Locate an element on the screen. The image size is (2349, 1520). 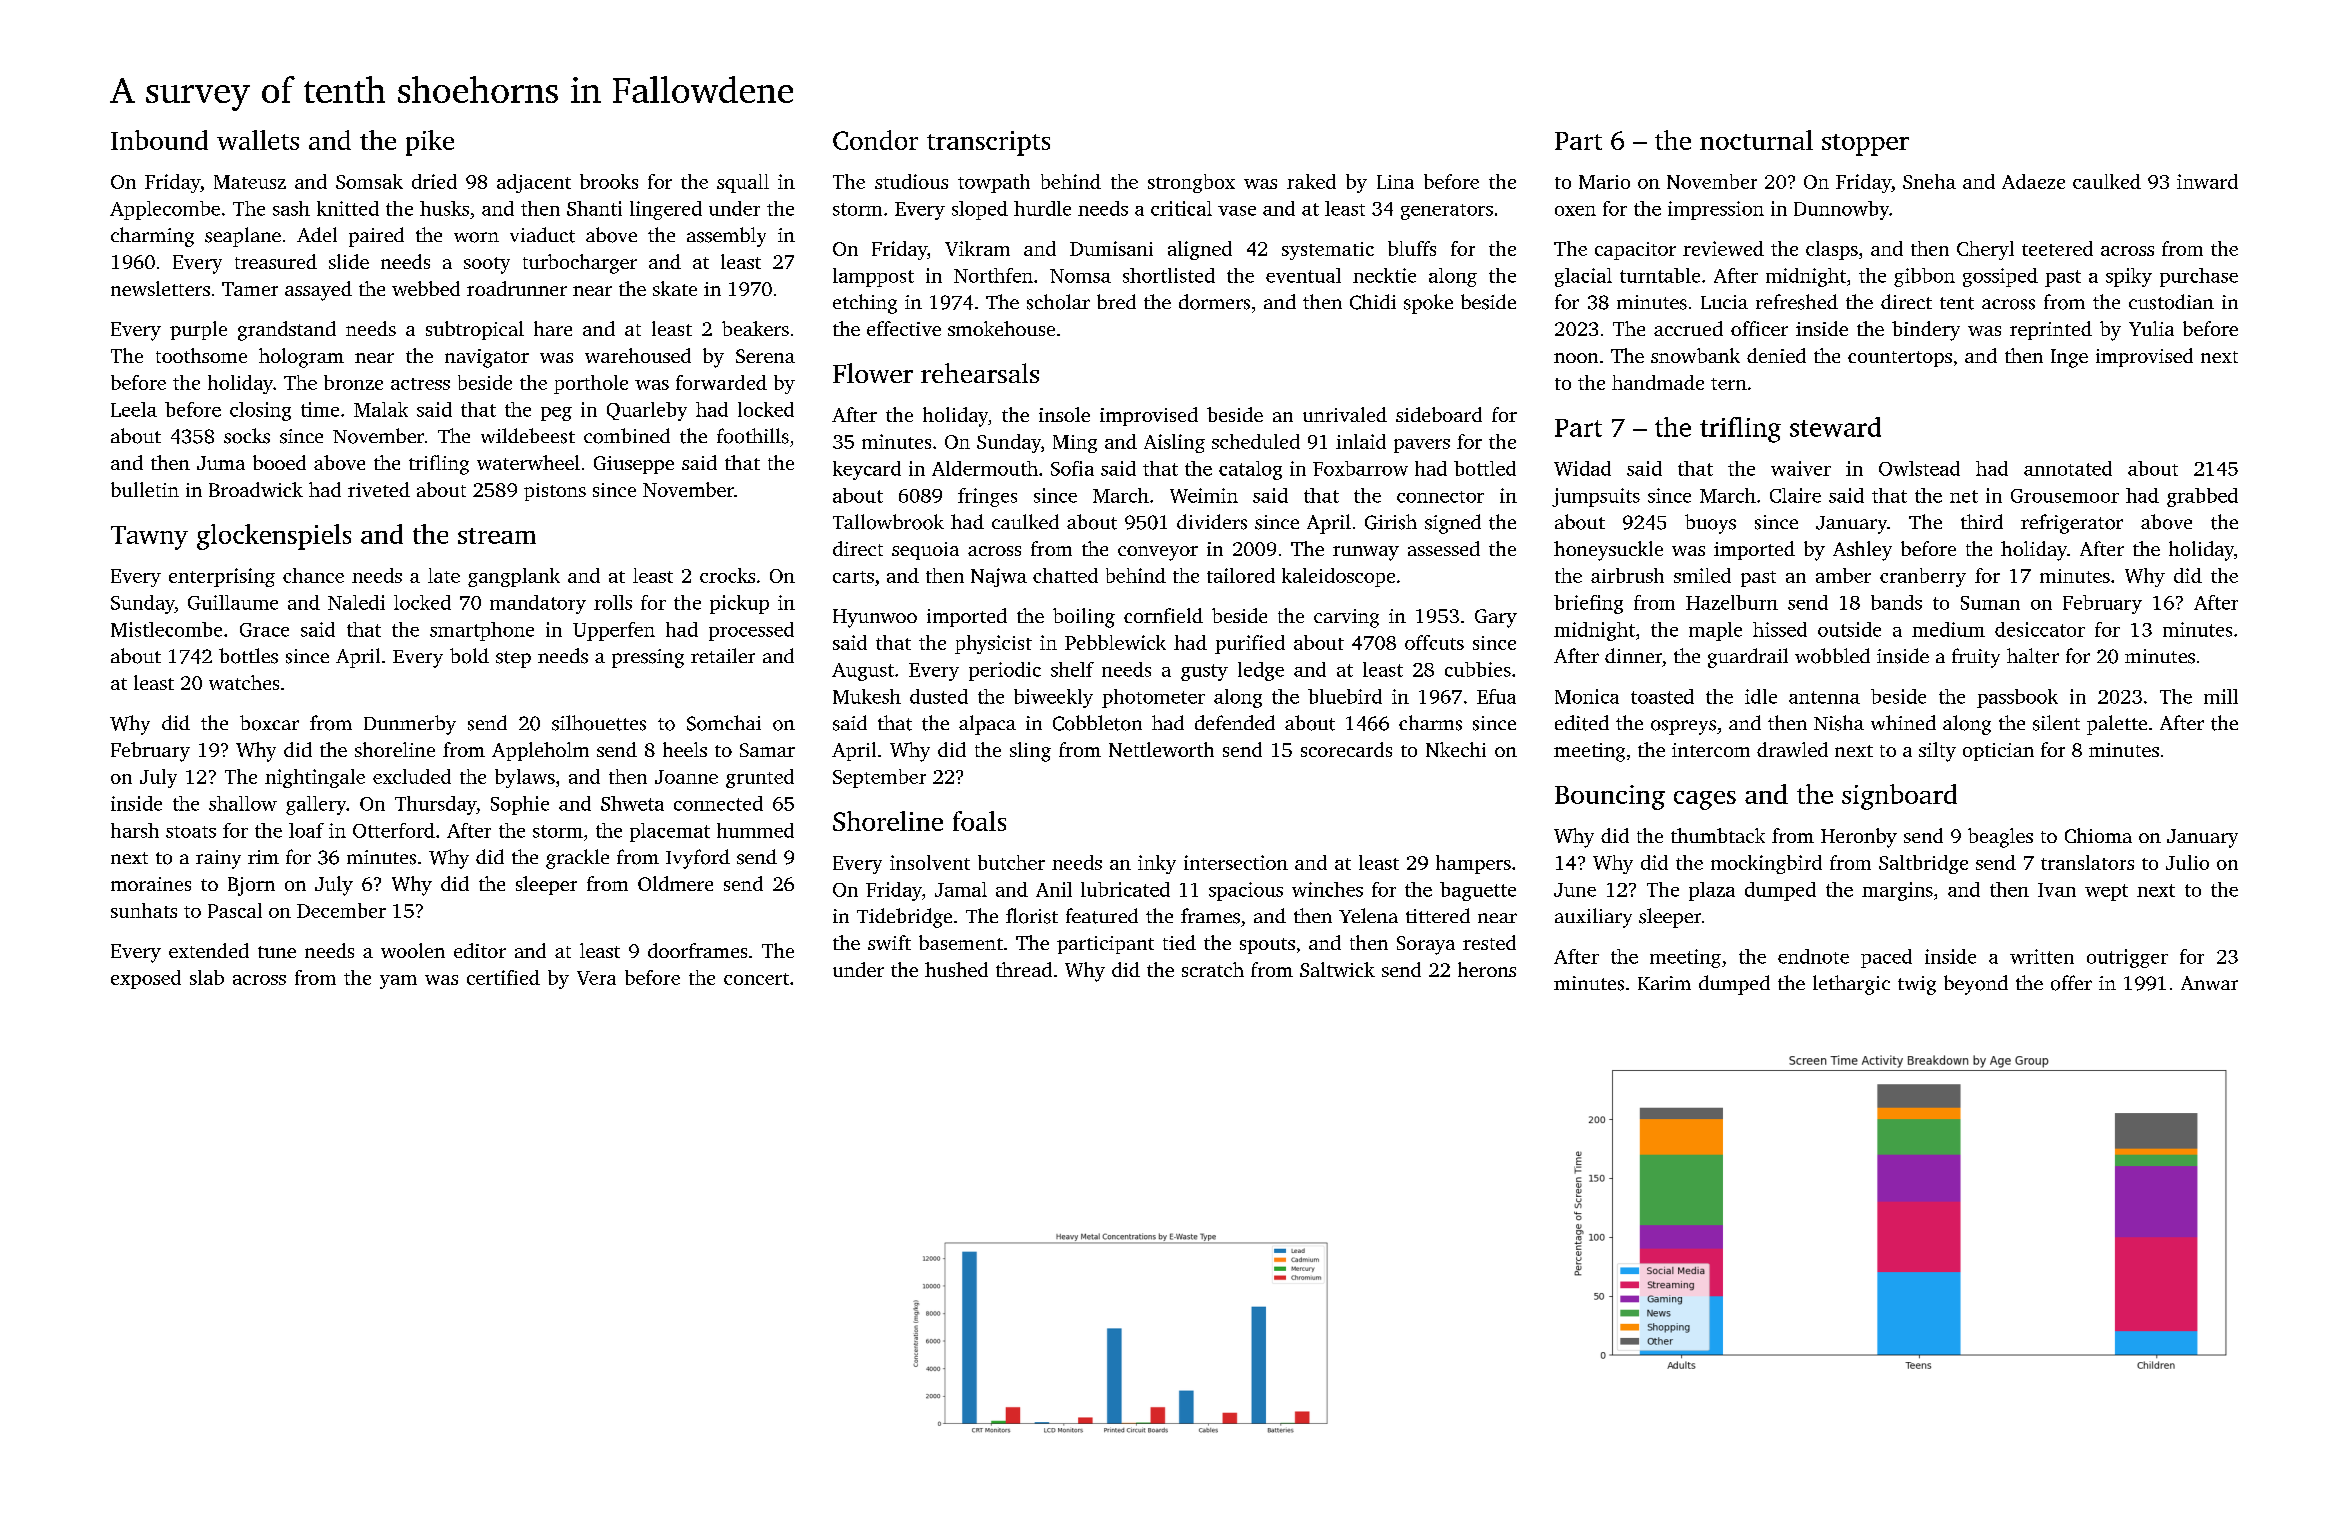
reviewed is located at coordinates (1723, 248).
